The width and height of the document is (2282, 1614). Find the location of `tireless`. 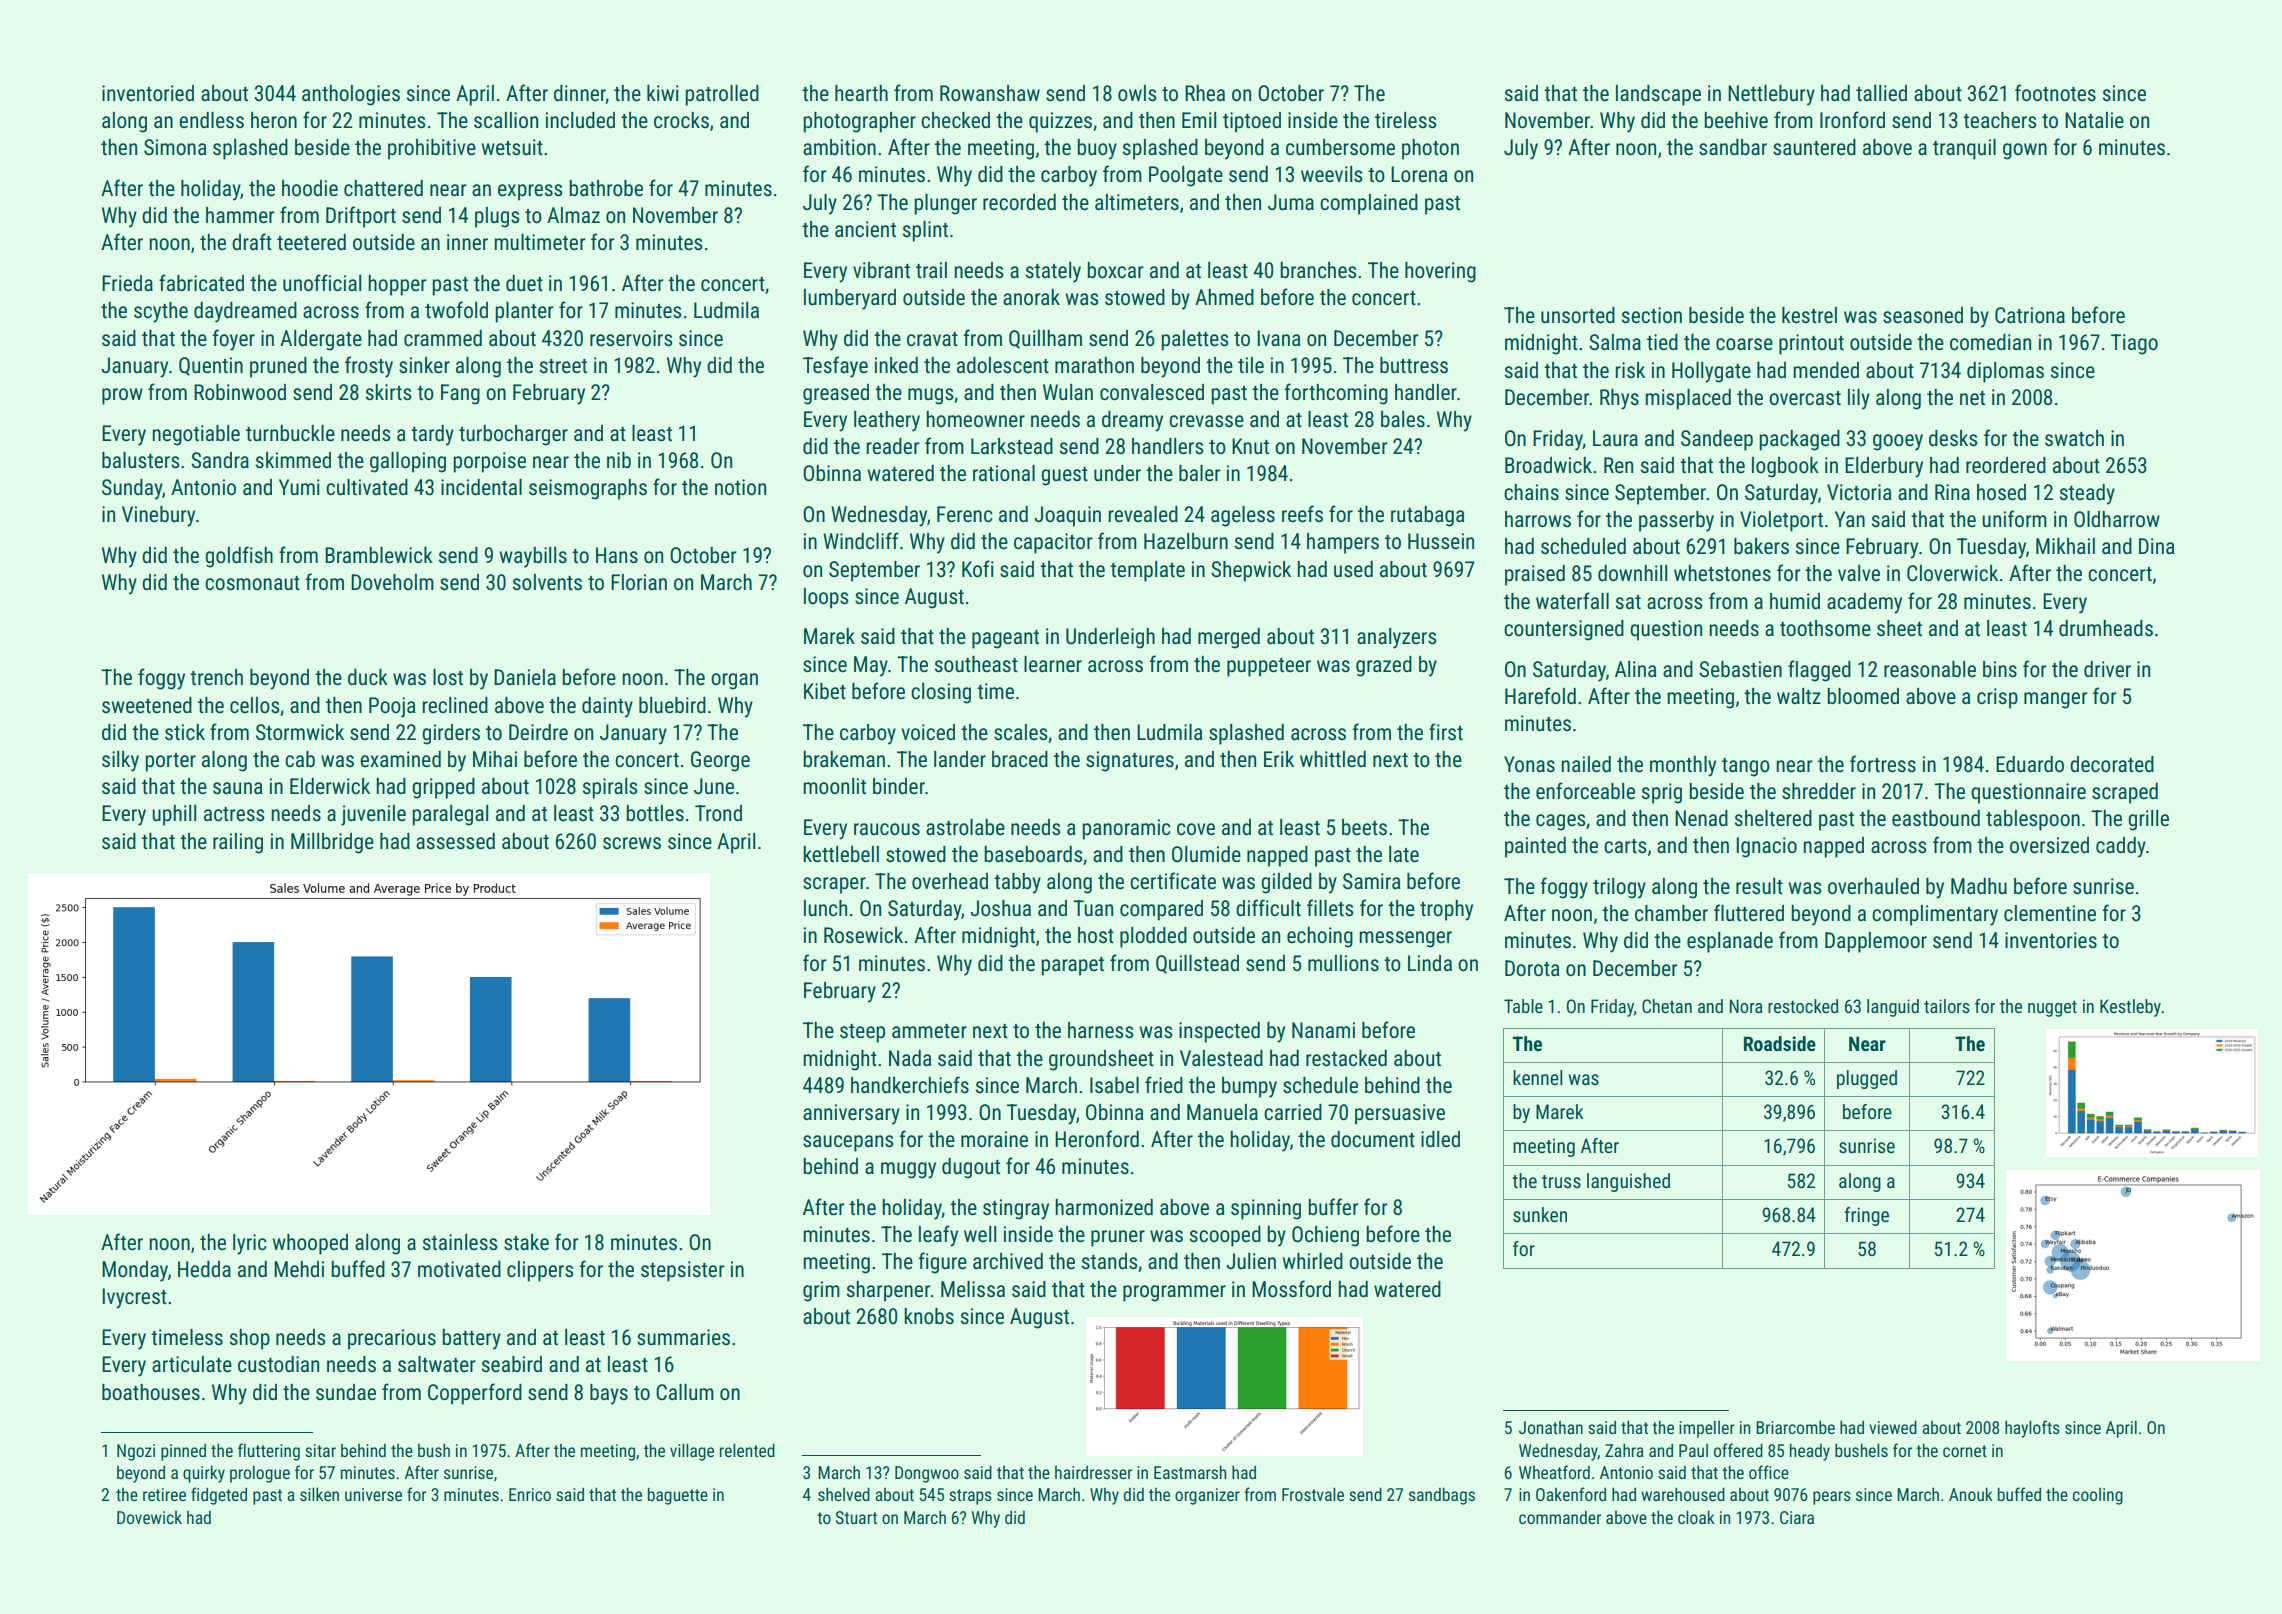

tireless is located at coordinates (1406, 120).
